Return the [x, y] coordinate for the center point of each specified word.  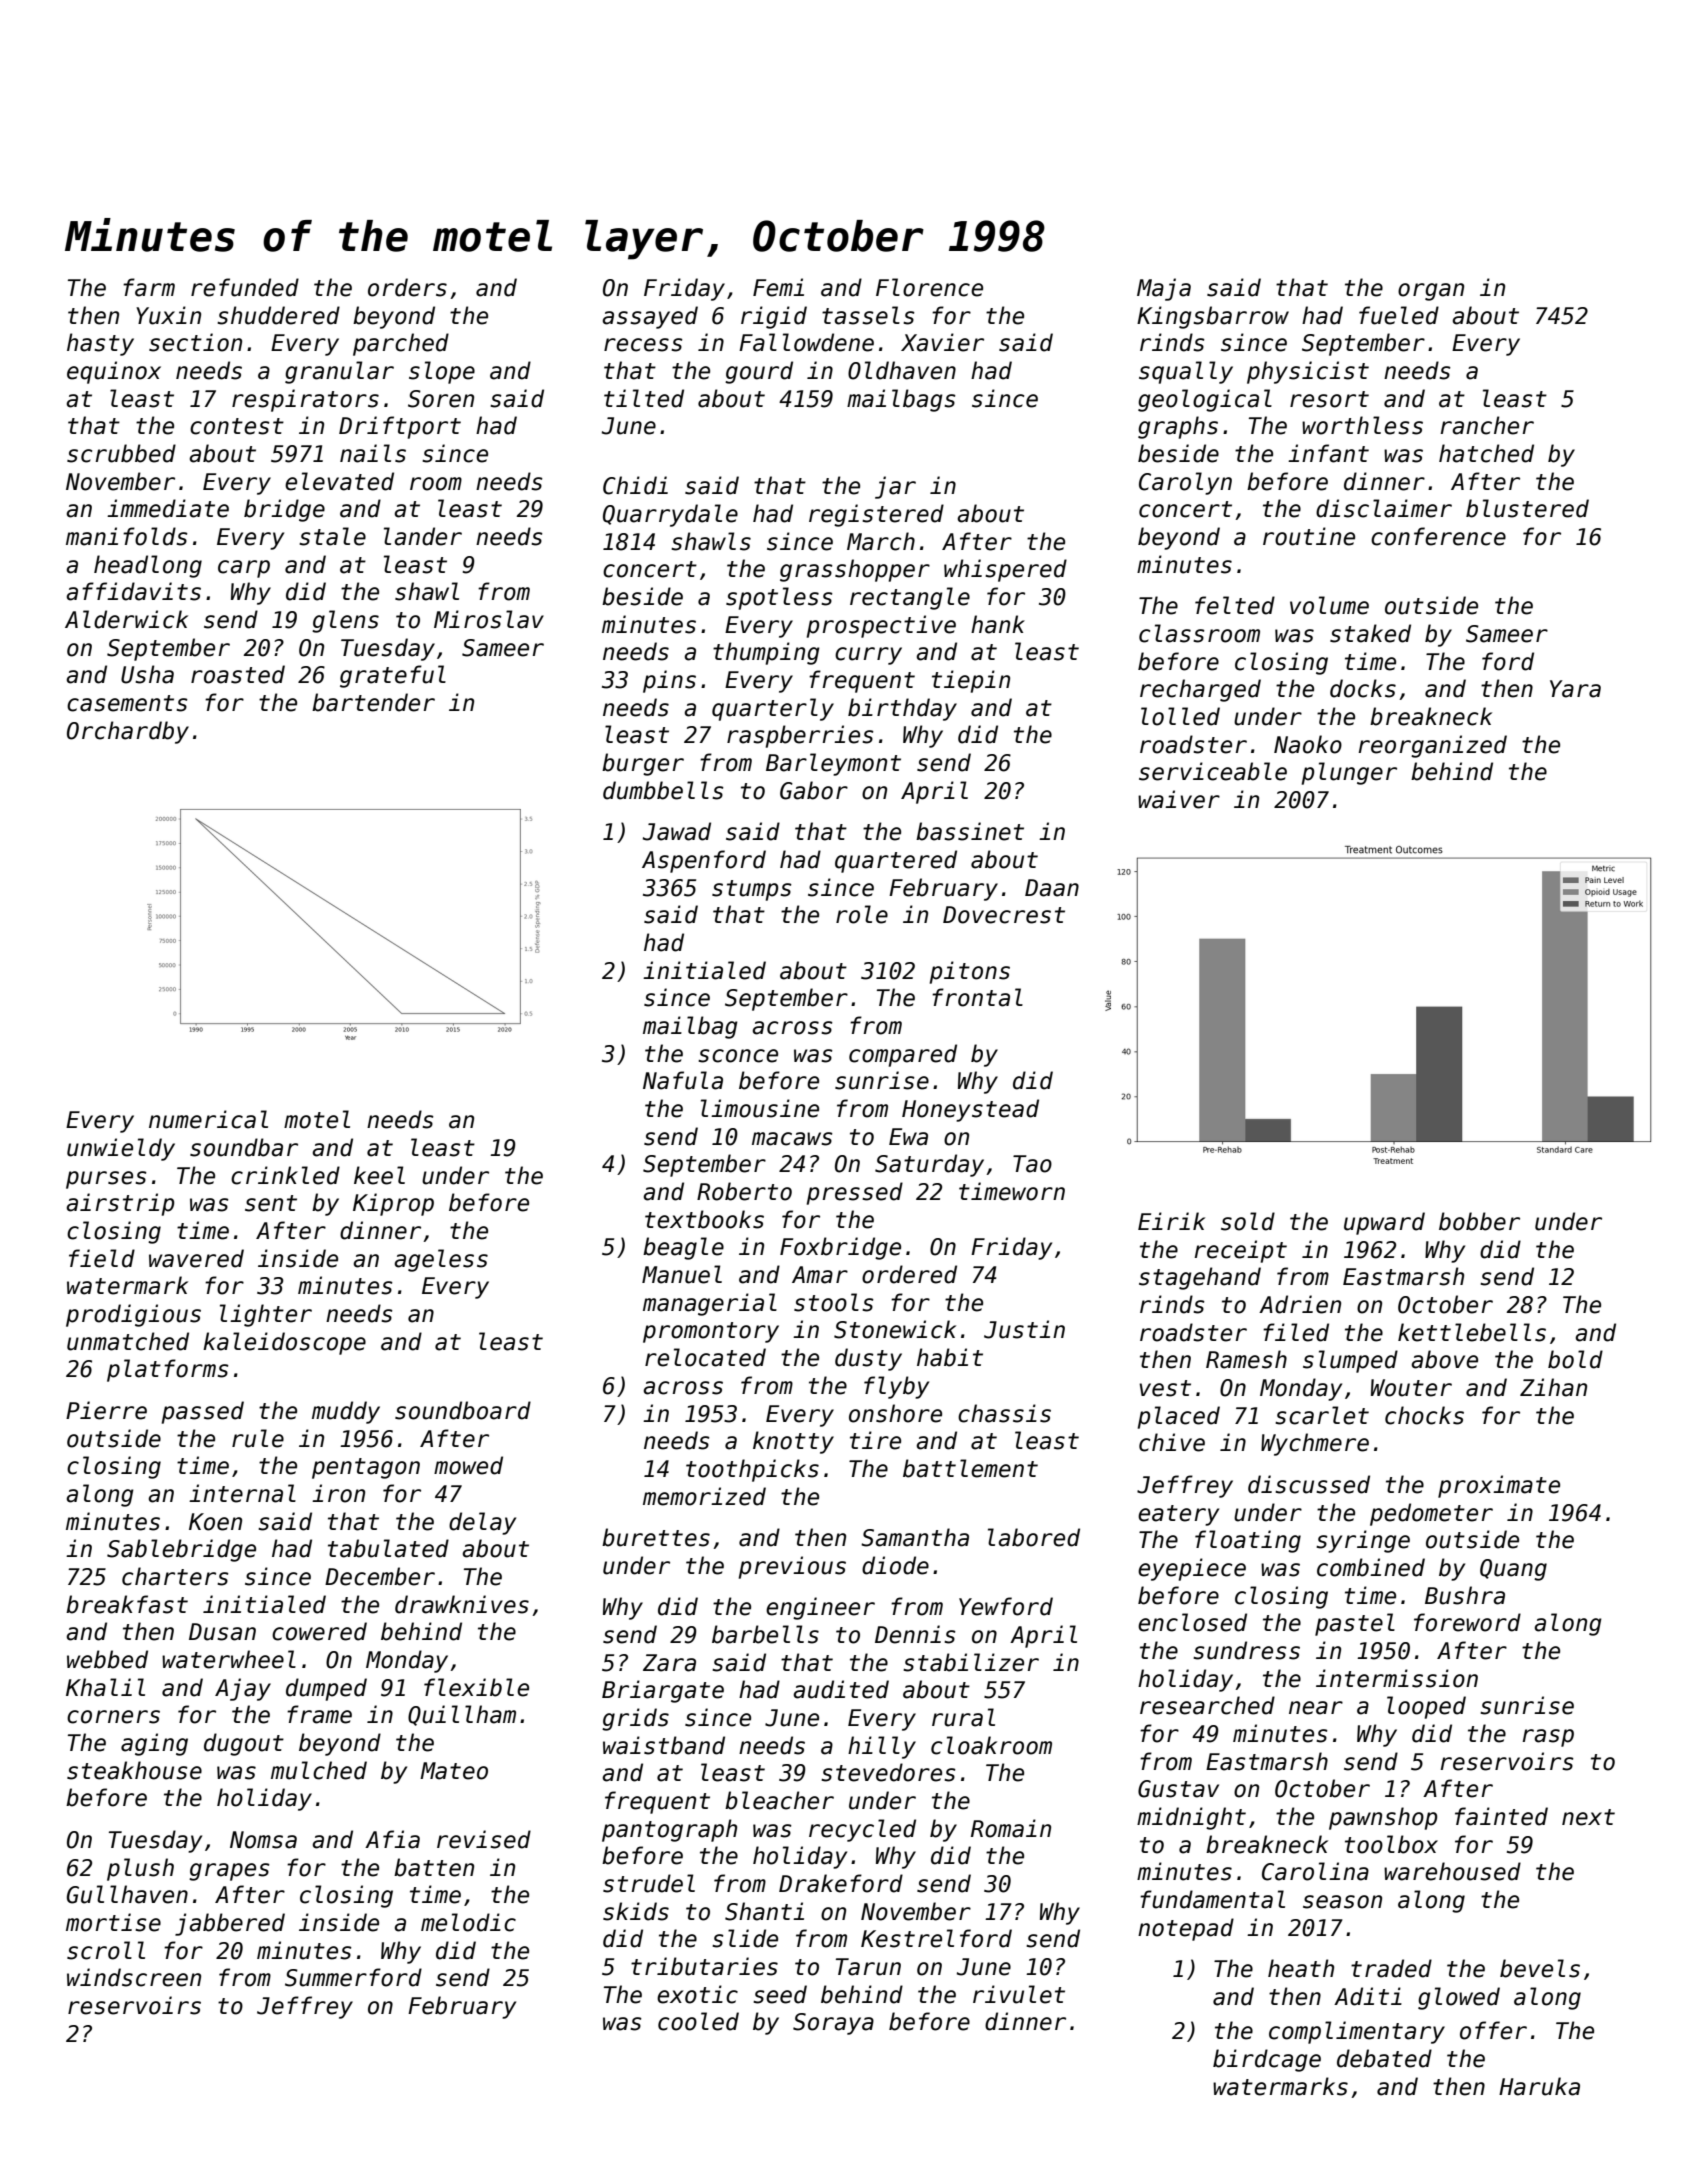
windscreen [134, 1977]
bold [1575, 1359]
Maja [1164, 289]
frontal [977, 997]
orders [407, 287]
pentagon [366, 1468]
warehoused [1452, 1871]
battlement [970, 1468]
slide [745, 1938]
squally [1186, 372]
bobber [1479, 1221]
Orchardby [128, 732]
